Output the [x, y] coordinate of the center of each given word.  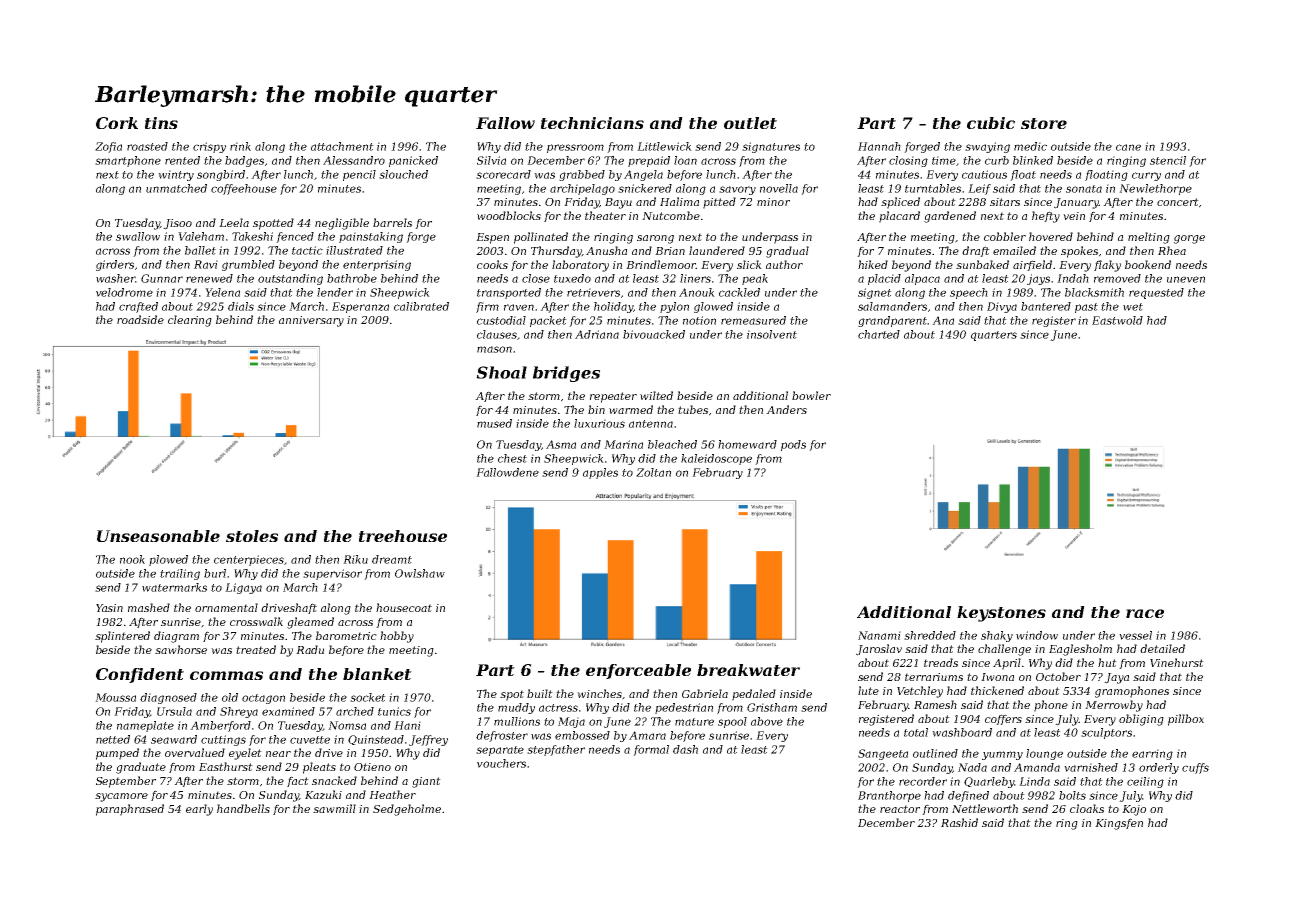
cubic [991, 123]
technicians [592, 123]
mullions [517, 721]
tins [161, 123]
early [199, 810]
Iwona [997, 677]
